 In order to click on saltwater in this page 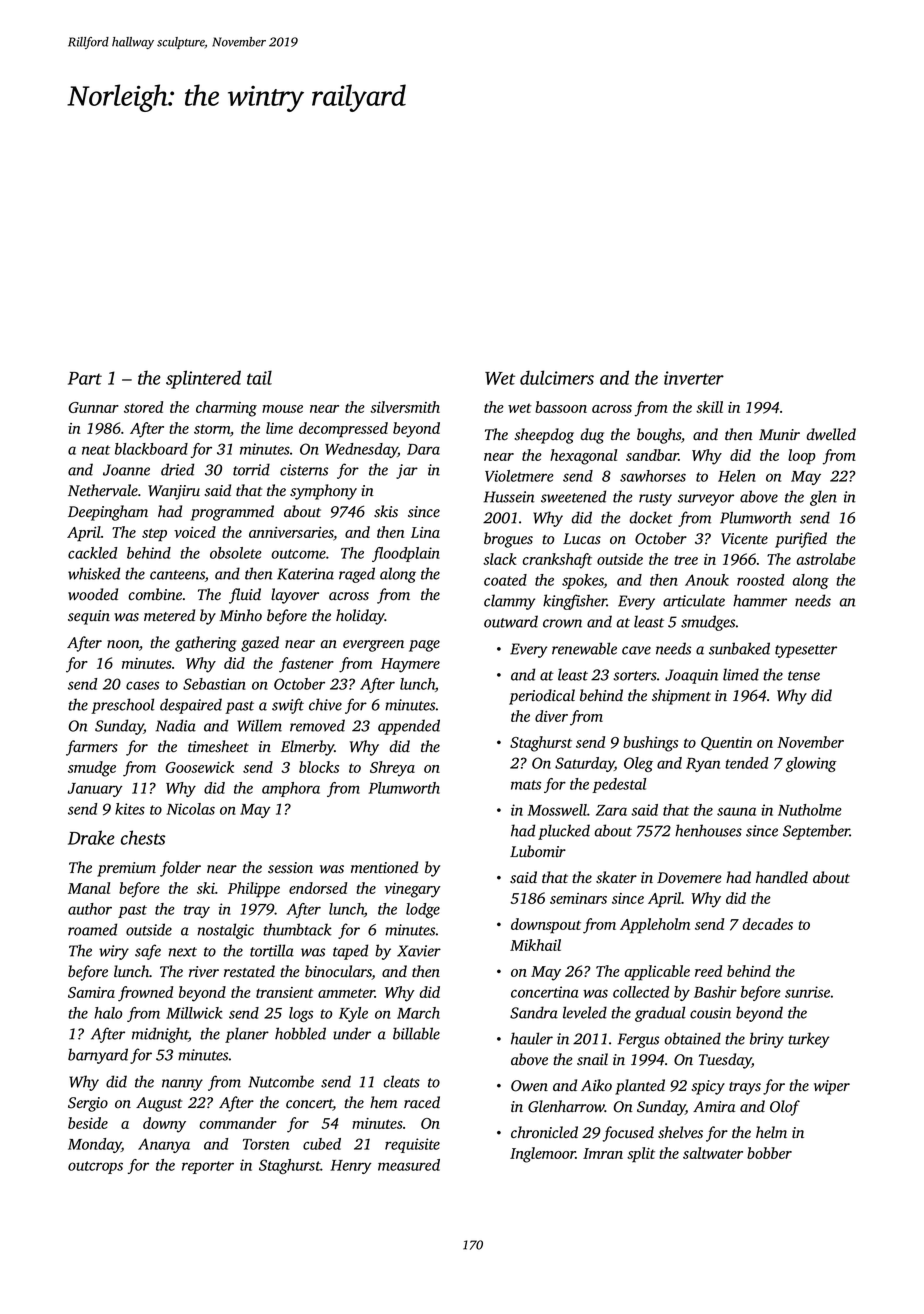, I will do `click(713, 1153)`.
